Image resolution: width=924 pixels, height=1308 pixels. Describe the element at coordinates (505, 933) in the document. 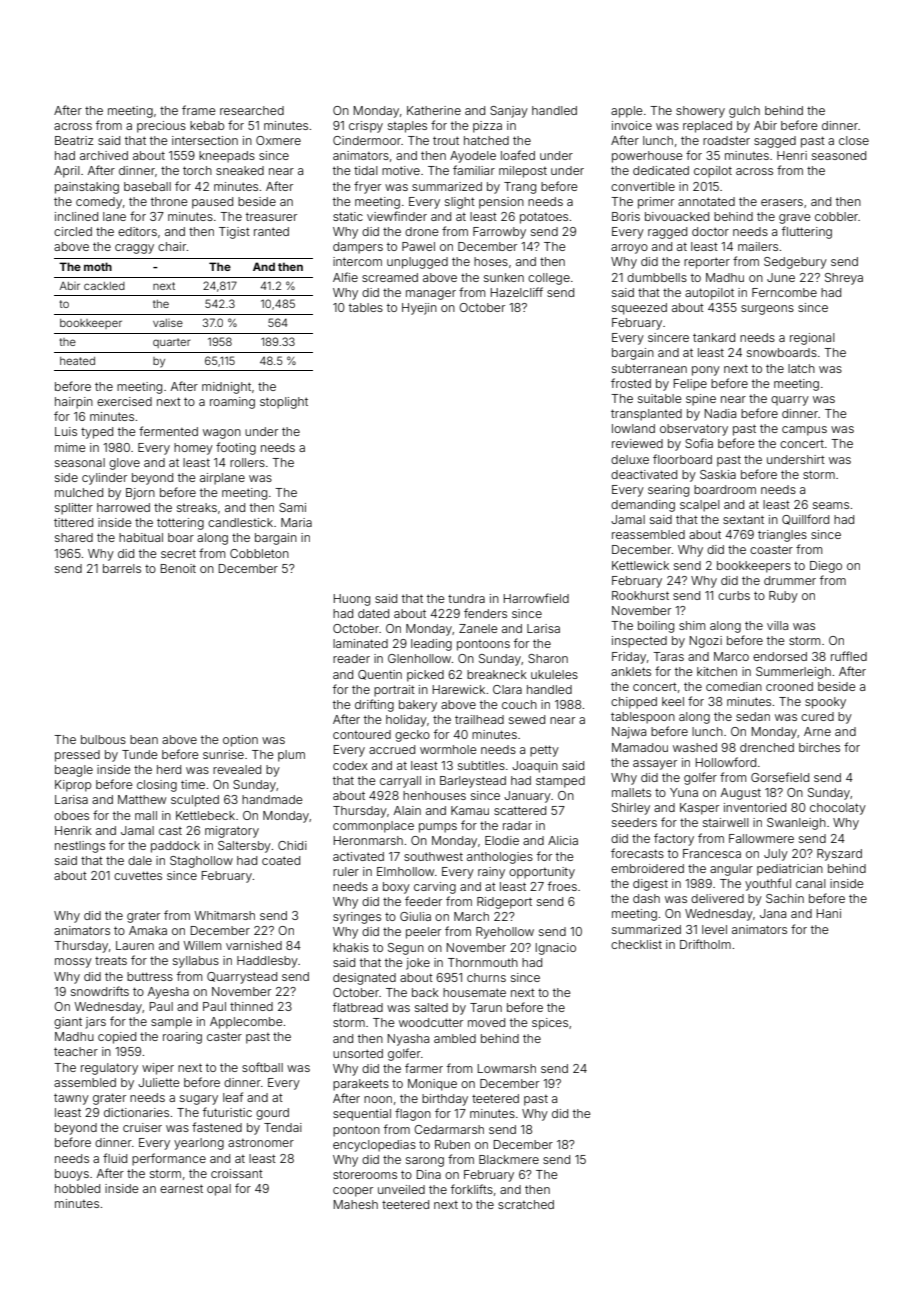

I see `Ryehollow` at that location.
